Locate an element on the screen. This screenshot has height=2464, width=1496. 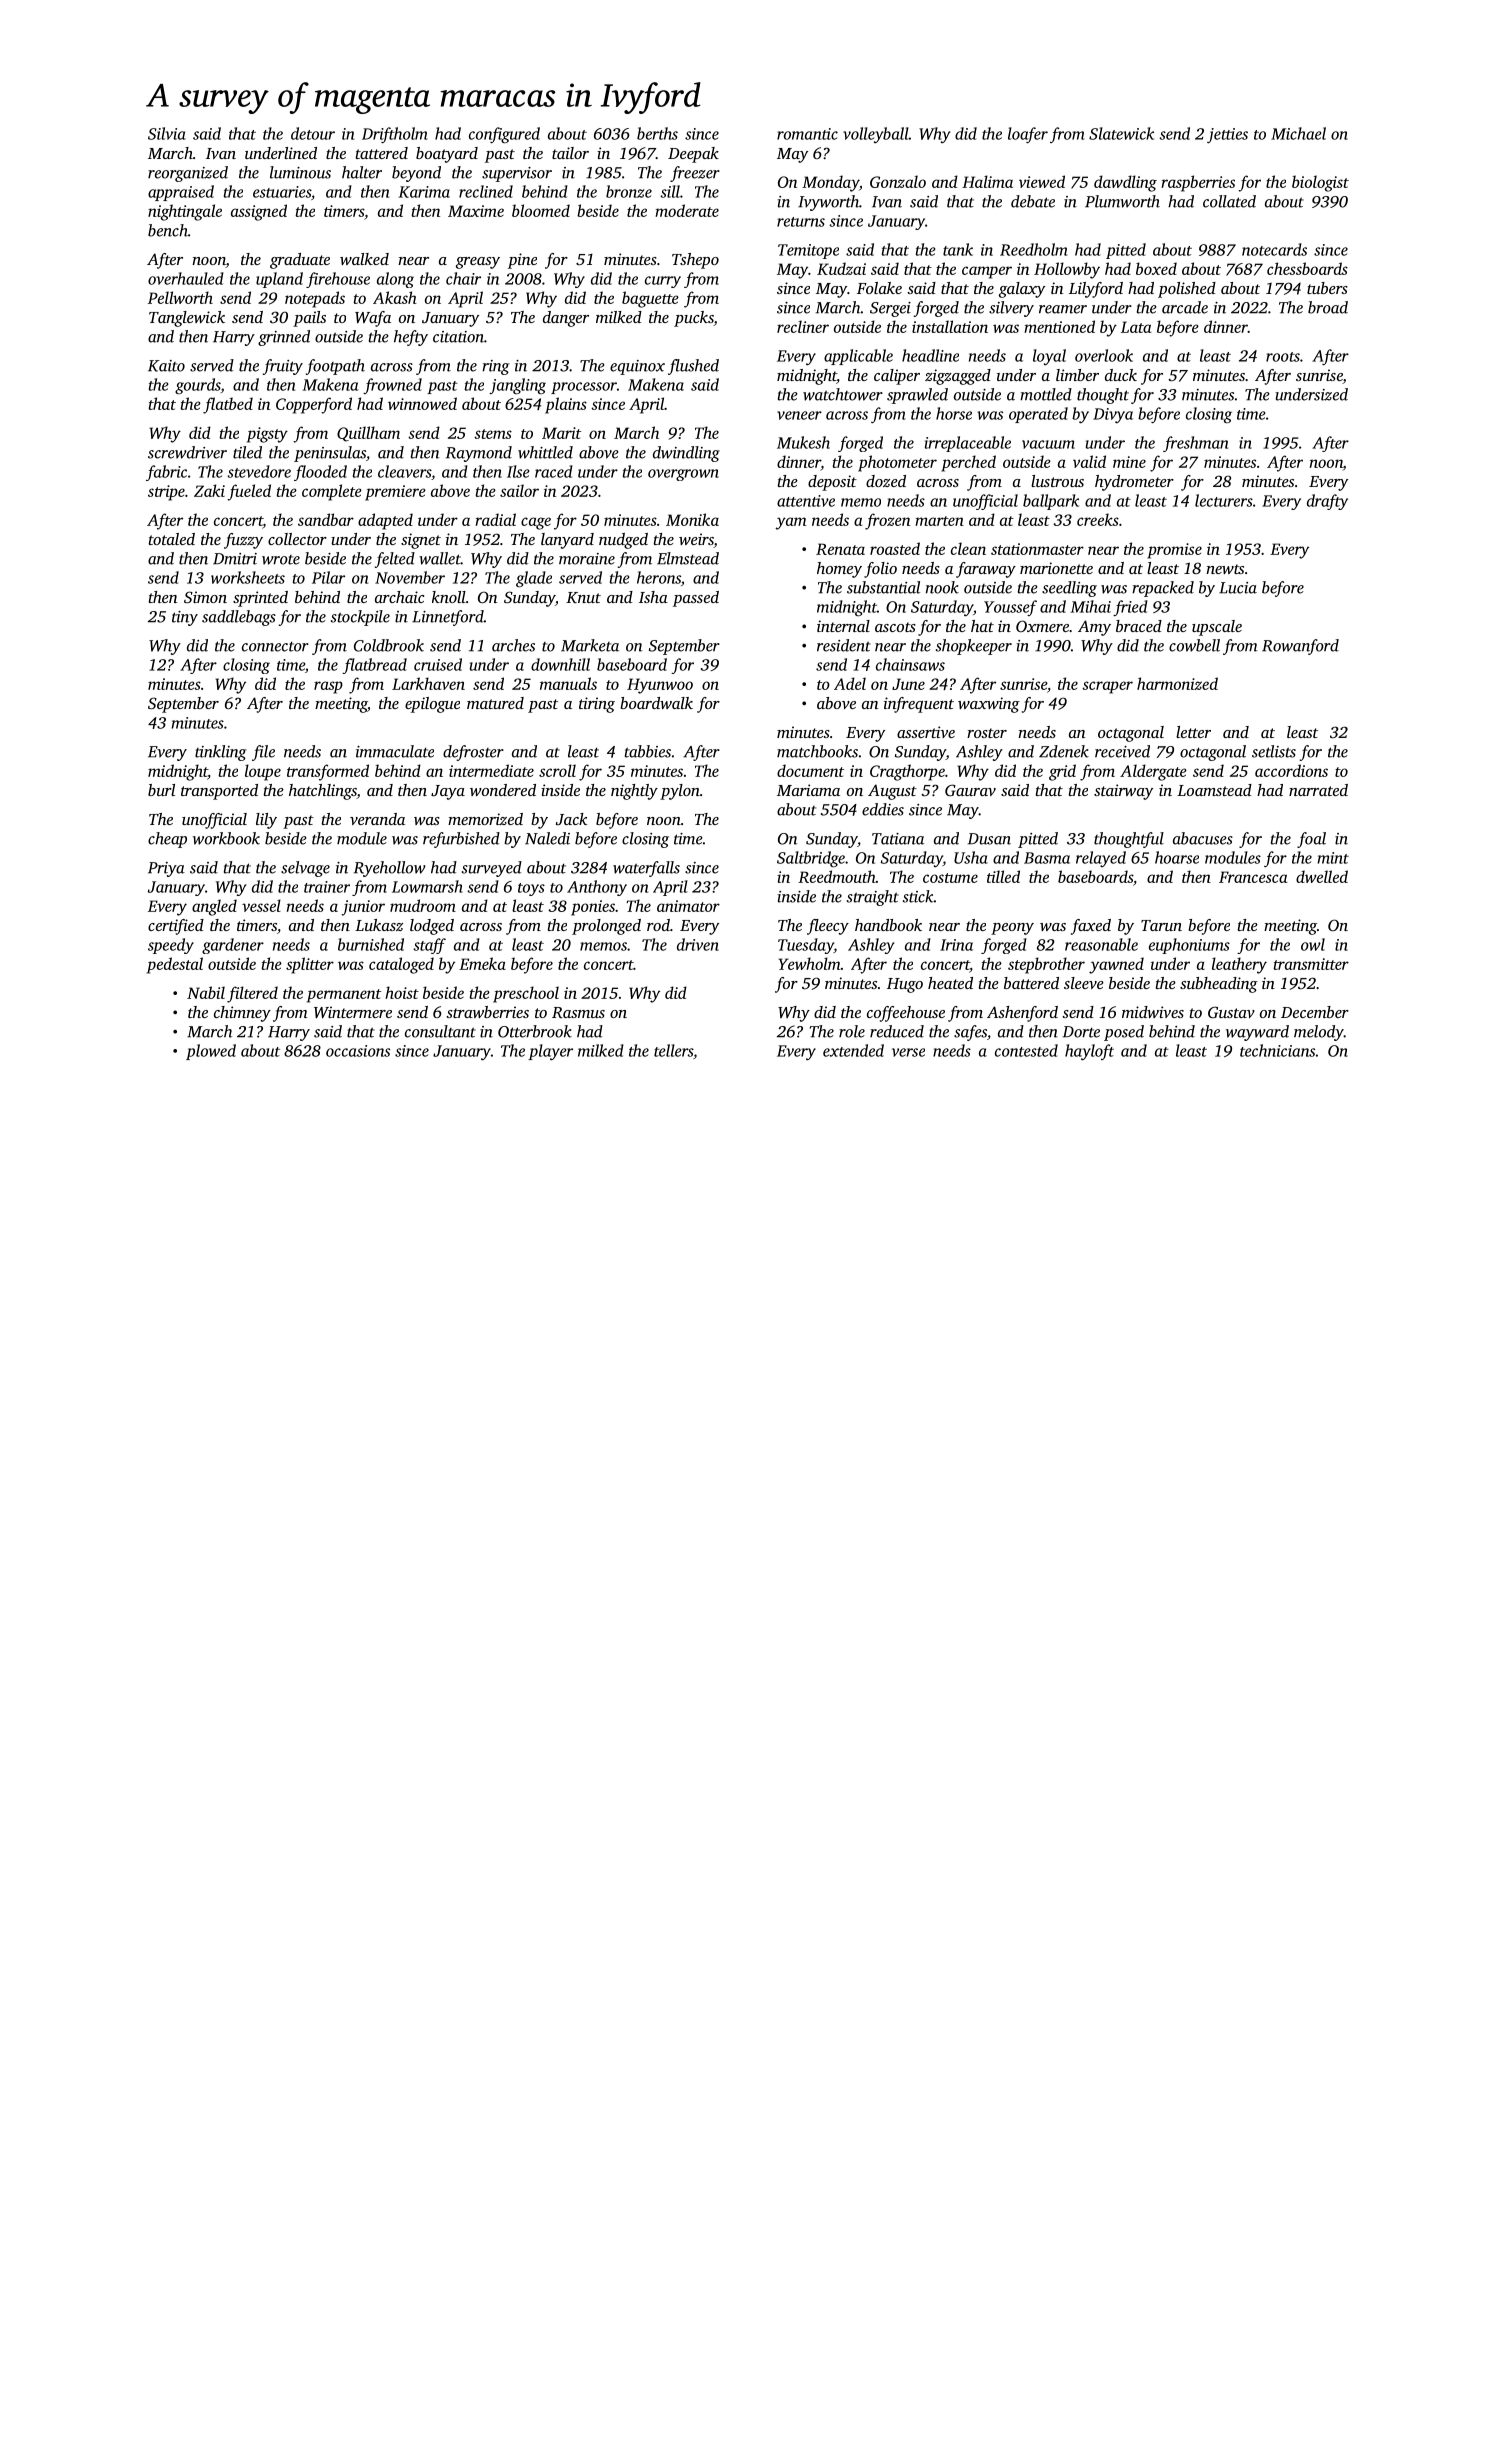
creeks is located at coordinates (1098, 519).
